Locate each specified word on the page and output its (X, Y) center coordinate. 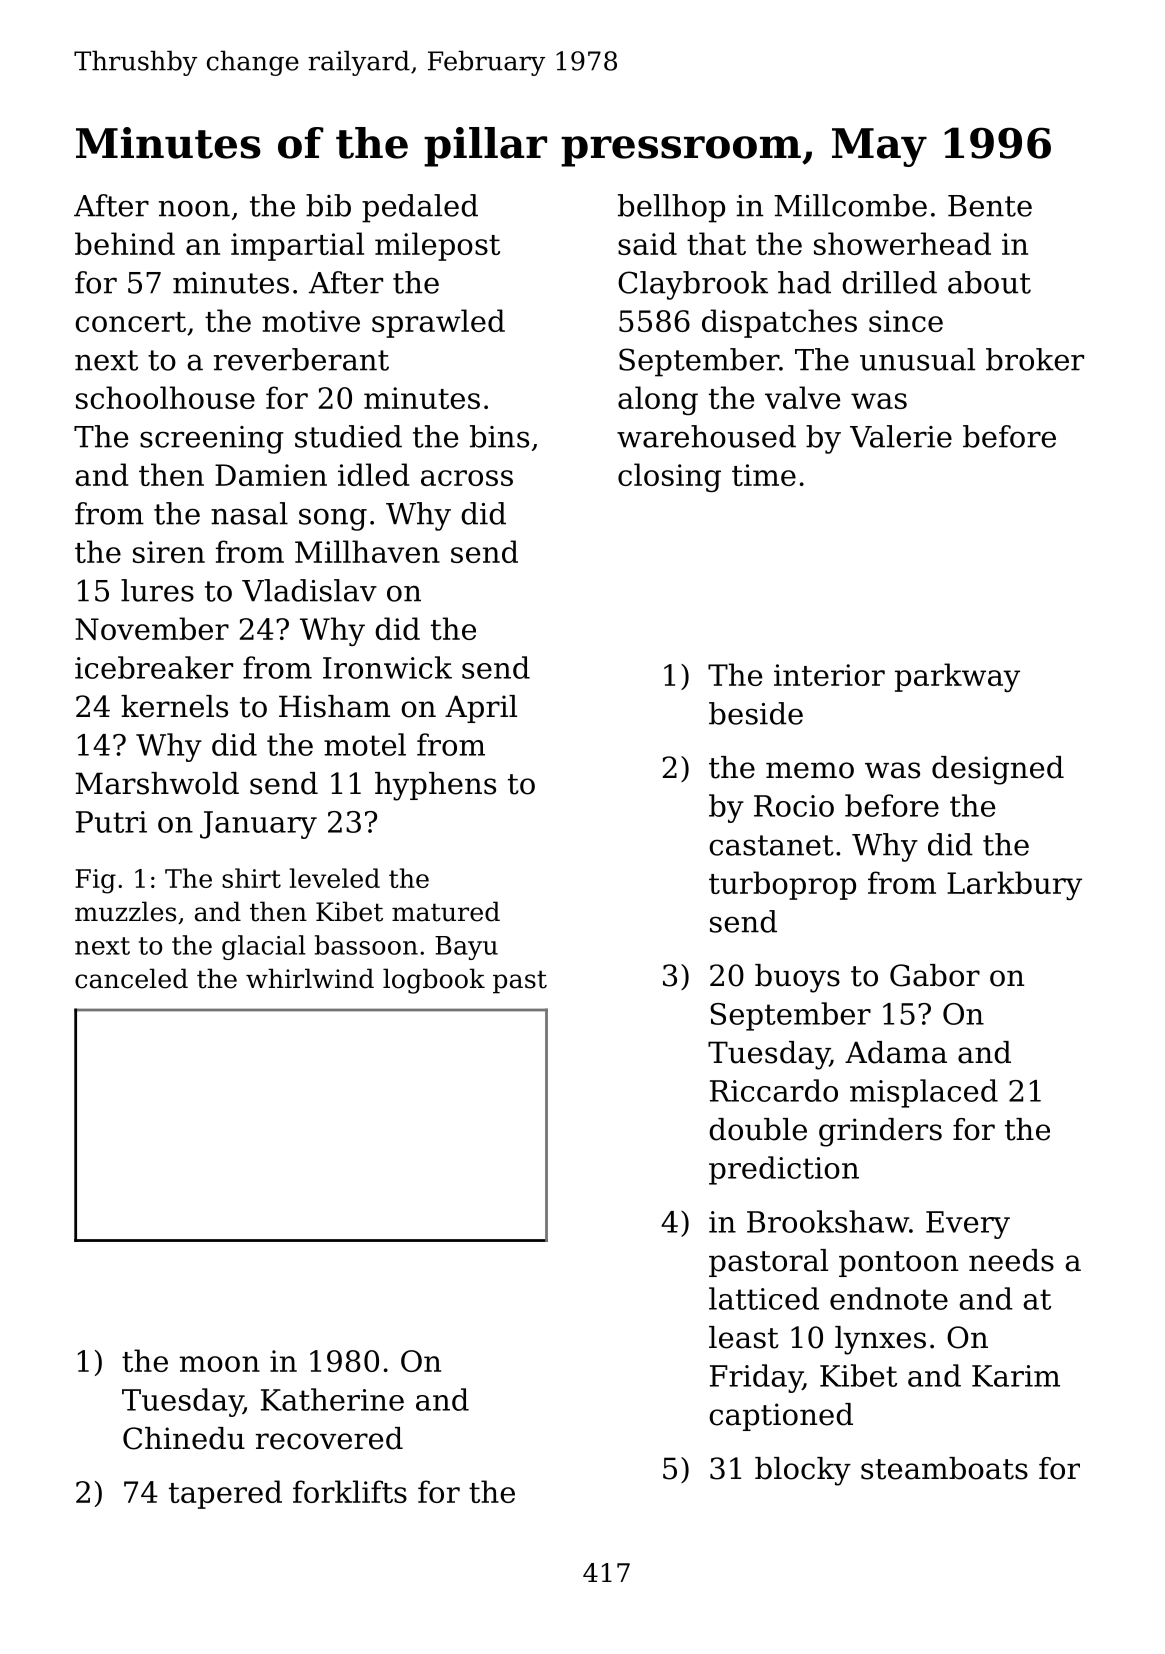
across (467, 478)
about (989, 282)
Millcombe (850, 205)
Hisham (334, 706)
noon (194, 208)
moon (220, 1364)
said (647, 243)
